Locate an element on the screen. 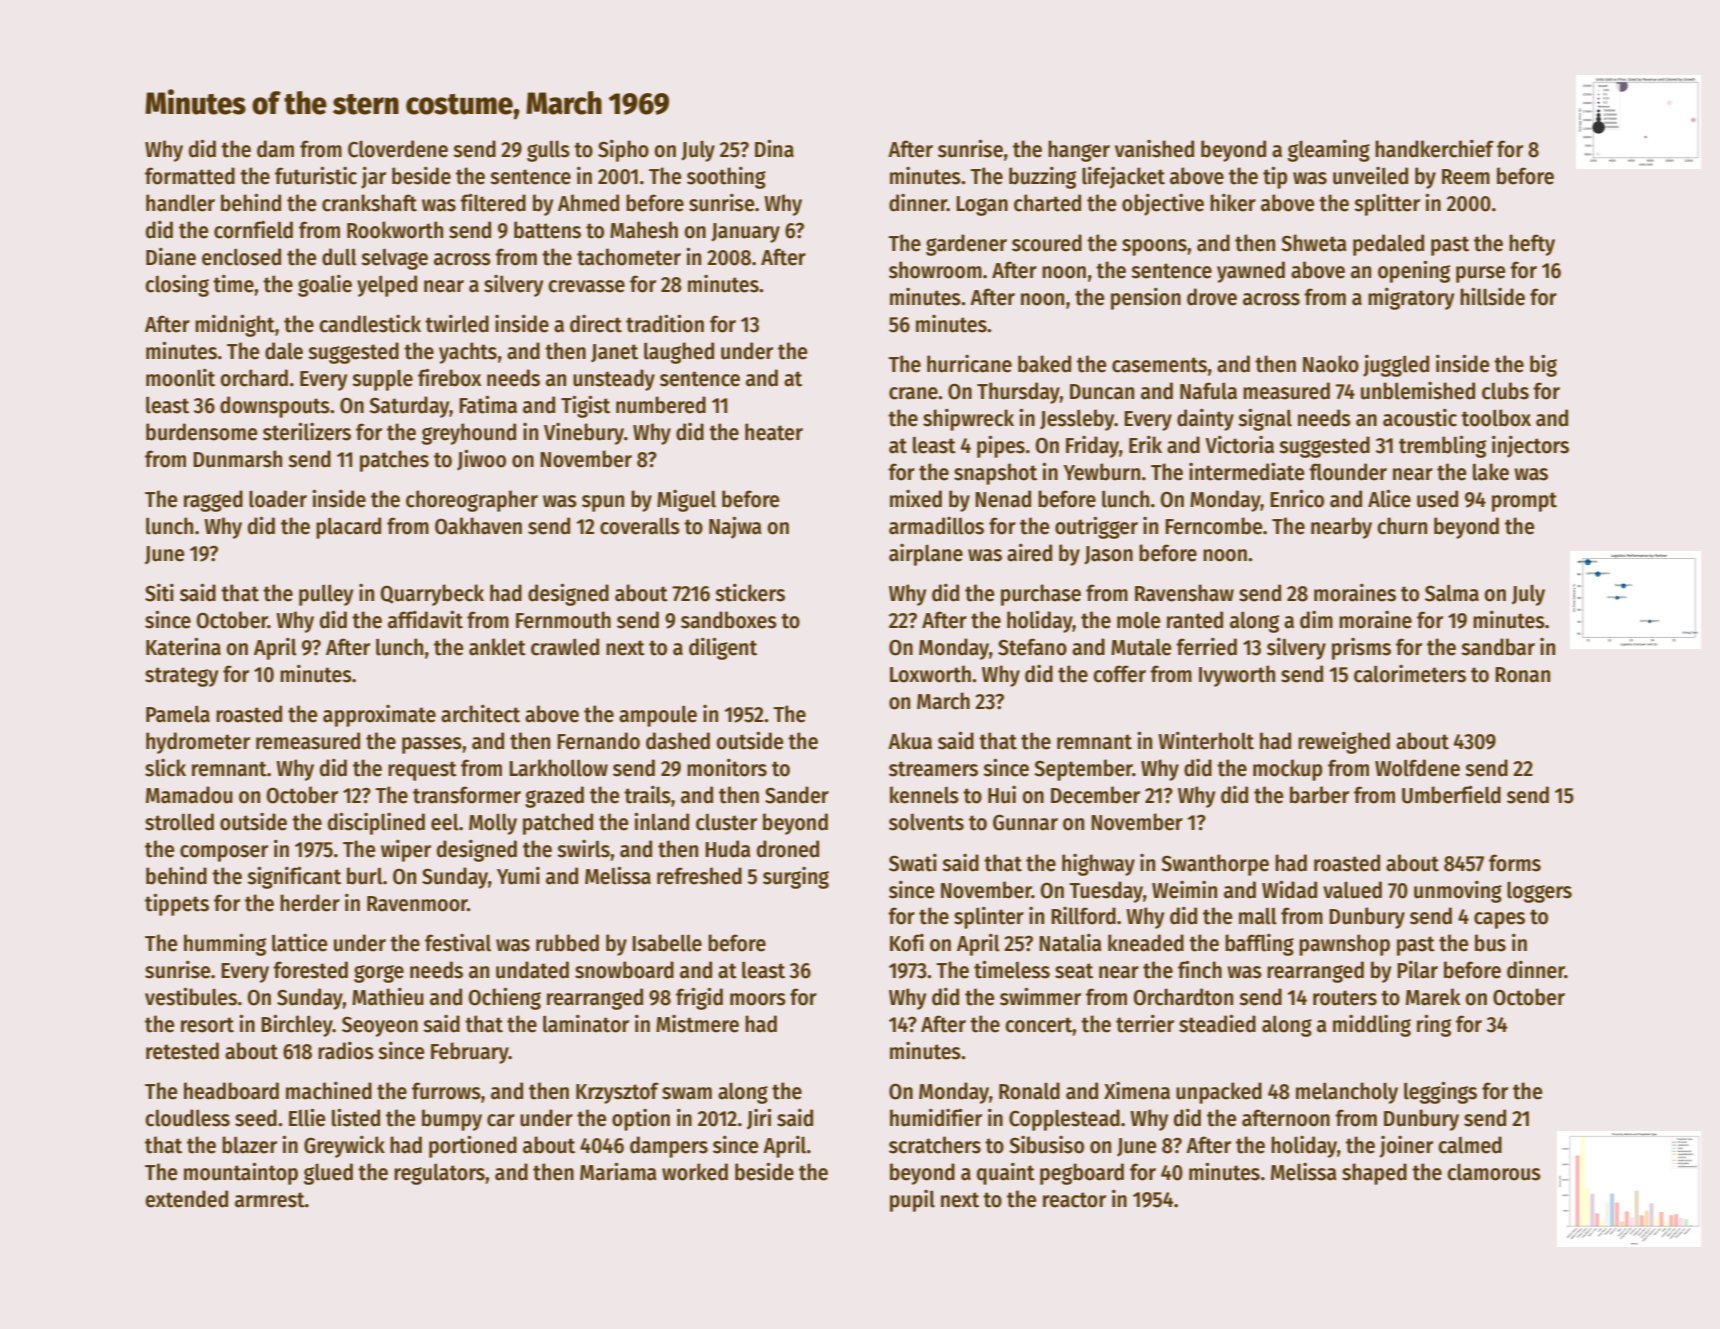  hefty is located at coordinates (1532, 245).
